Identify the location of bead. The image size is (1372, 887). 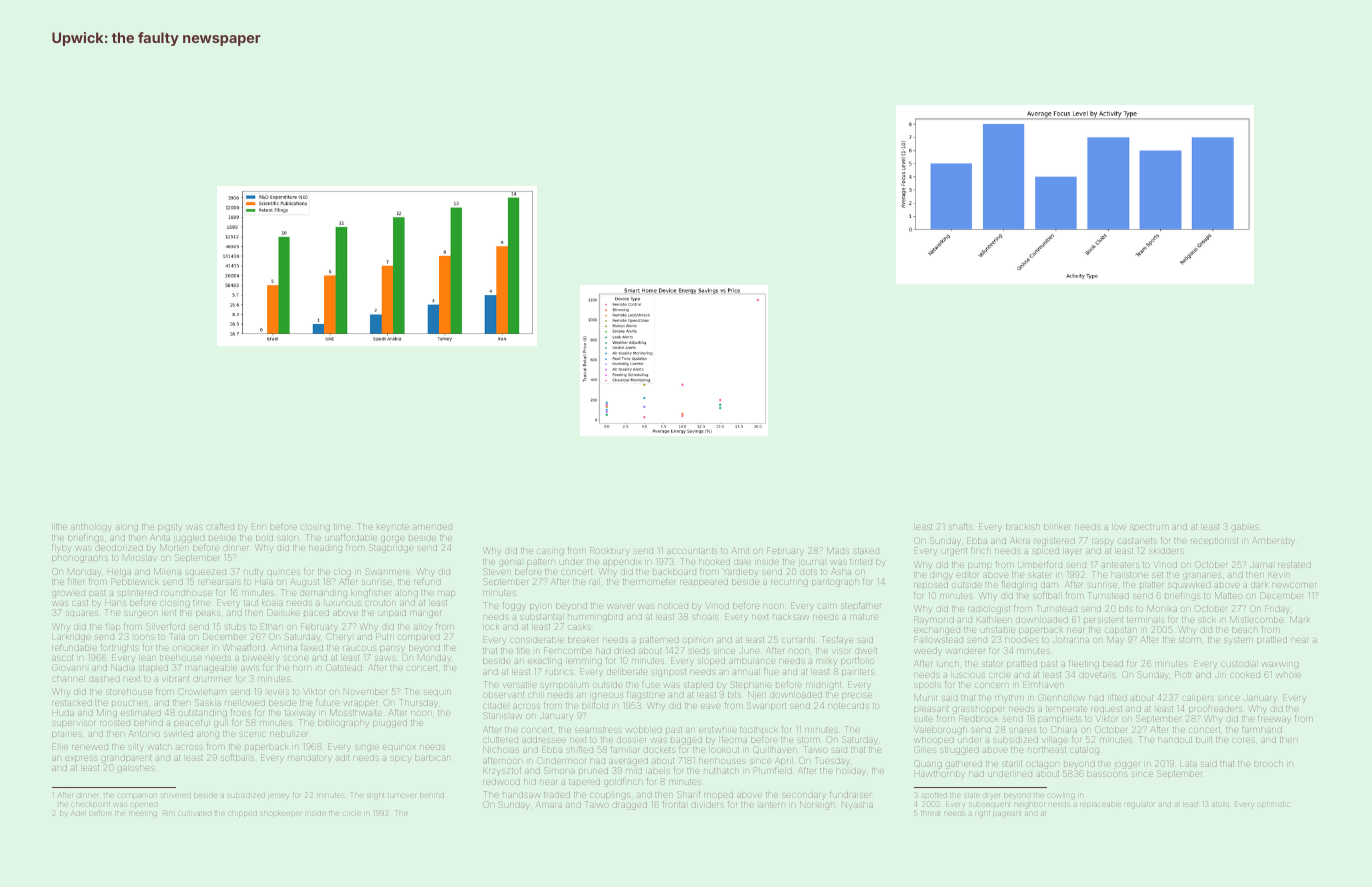
(1113, 664).
